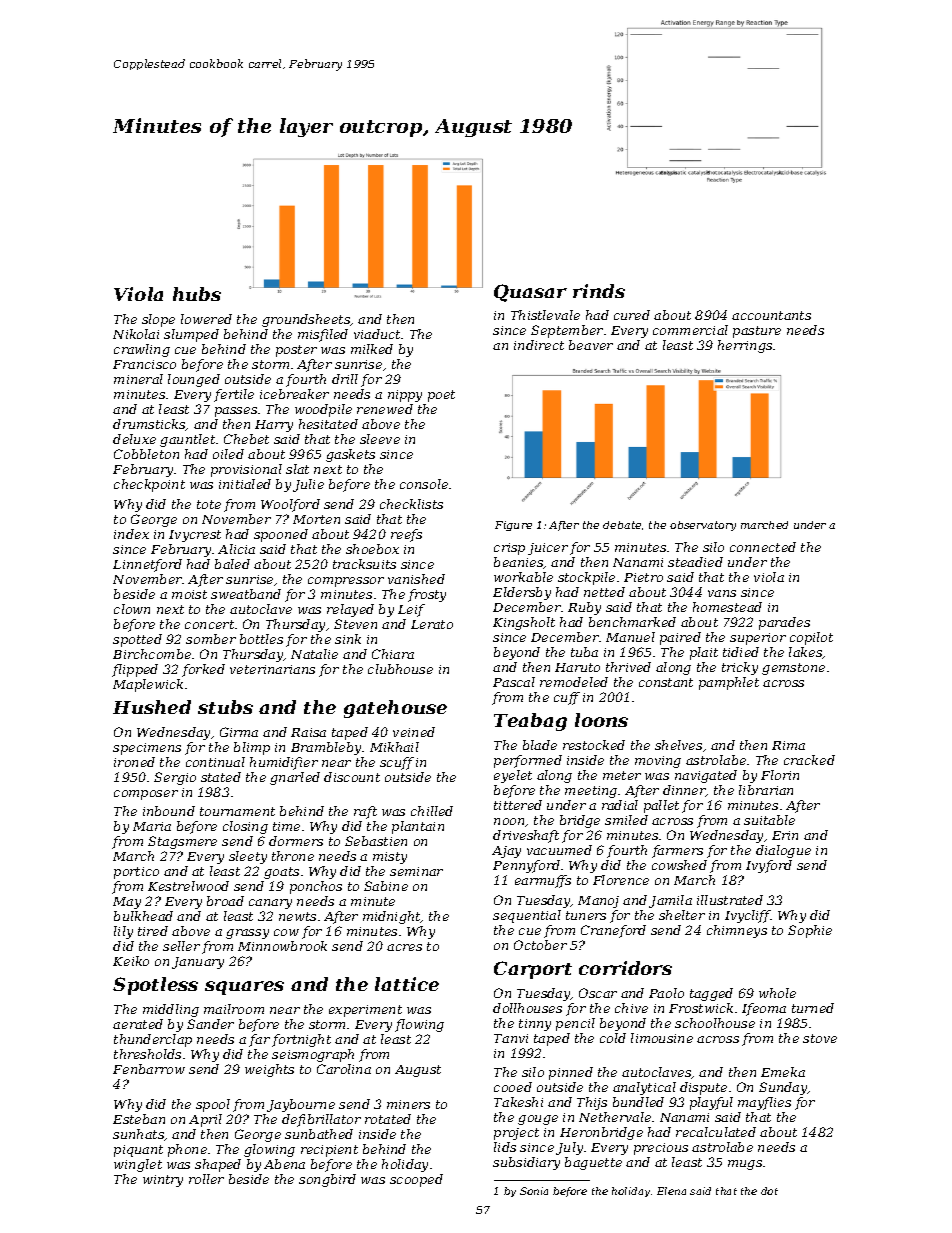 Image resolution: width=952 pixels, height=1233 pixels. I want to click on hubs, so click(197, 294).
